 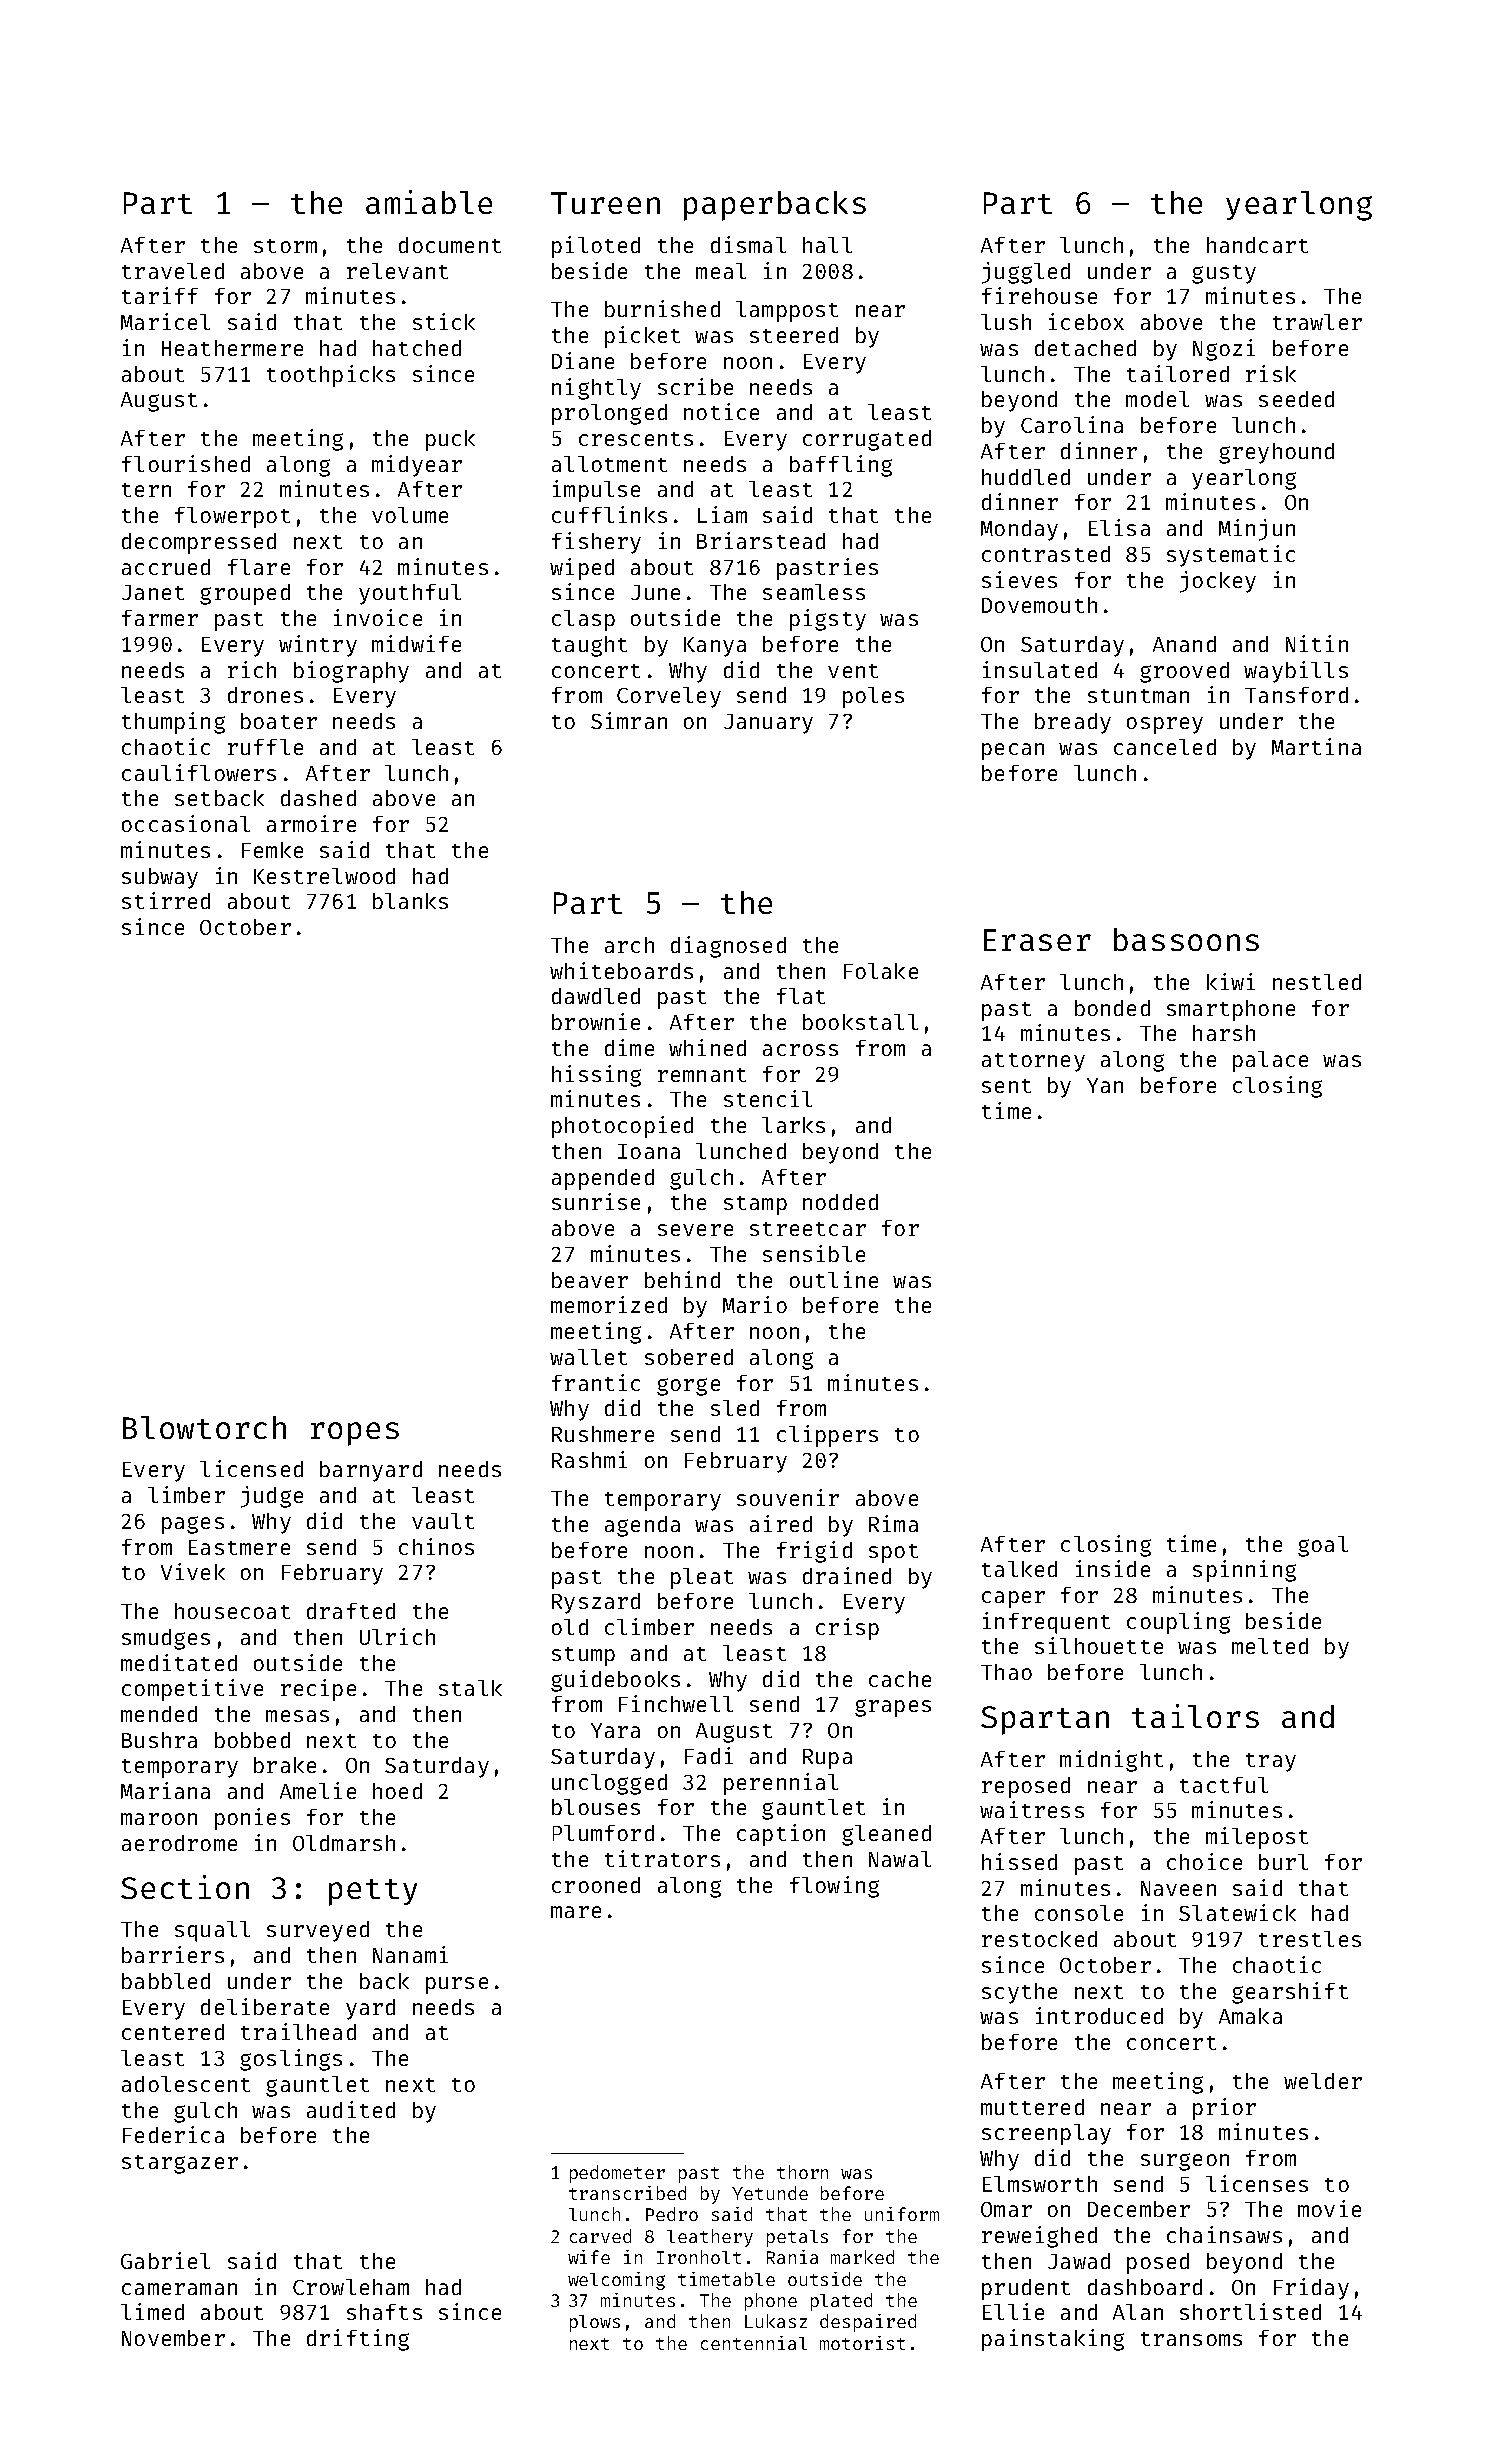 What do you see at coordinates (173, 2338) in the screenshot?
I see `November` at bounding box center [173, 2338].
